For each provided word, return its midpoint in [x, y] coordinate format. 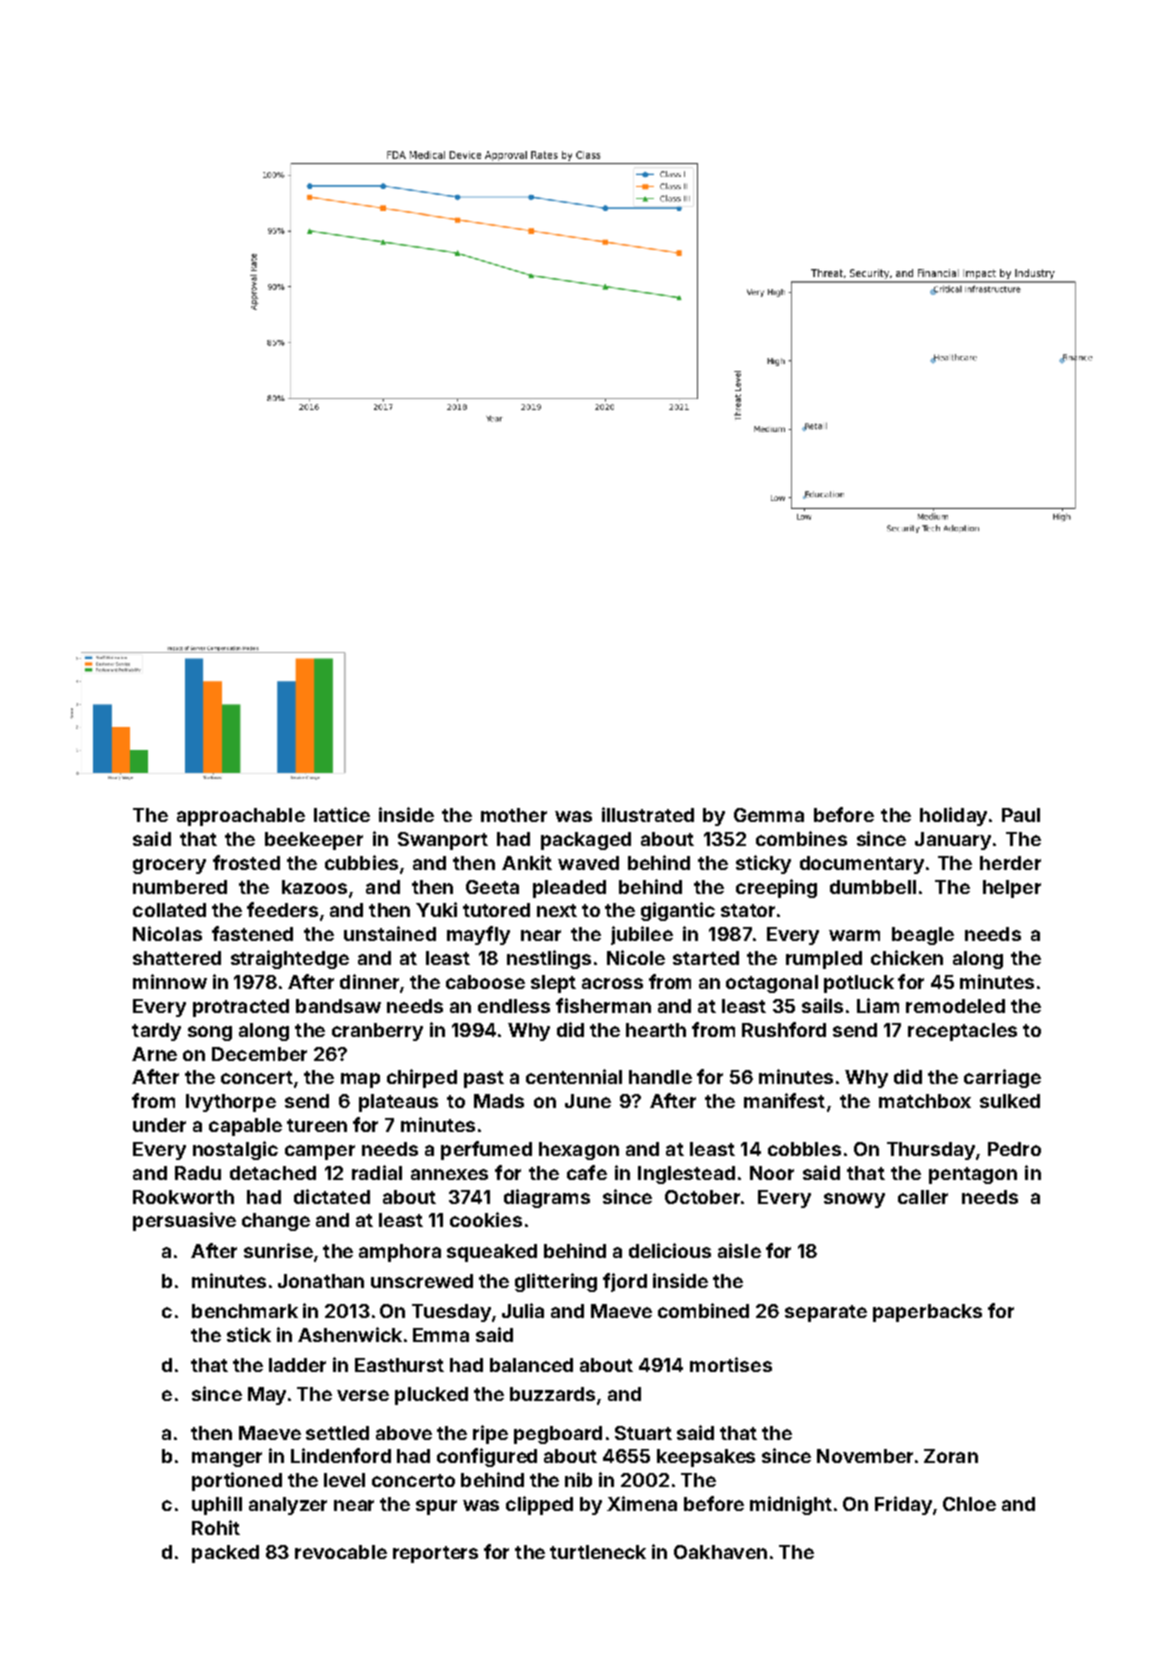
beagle [923, 936]
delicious [670, 1250]
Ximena [642, 1503]
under [159, 1125]
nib [578, 1479]
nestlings [549, 959]
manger [227, 1459]
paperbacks [927, 1313]
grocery [169, 866]
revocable [341, 1552]
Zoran [951, 1456]
